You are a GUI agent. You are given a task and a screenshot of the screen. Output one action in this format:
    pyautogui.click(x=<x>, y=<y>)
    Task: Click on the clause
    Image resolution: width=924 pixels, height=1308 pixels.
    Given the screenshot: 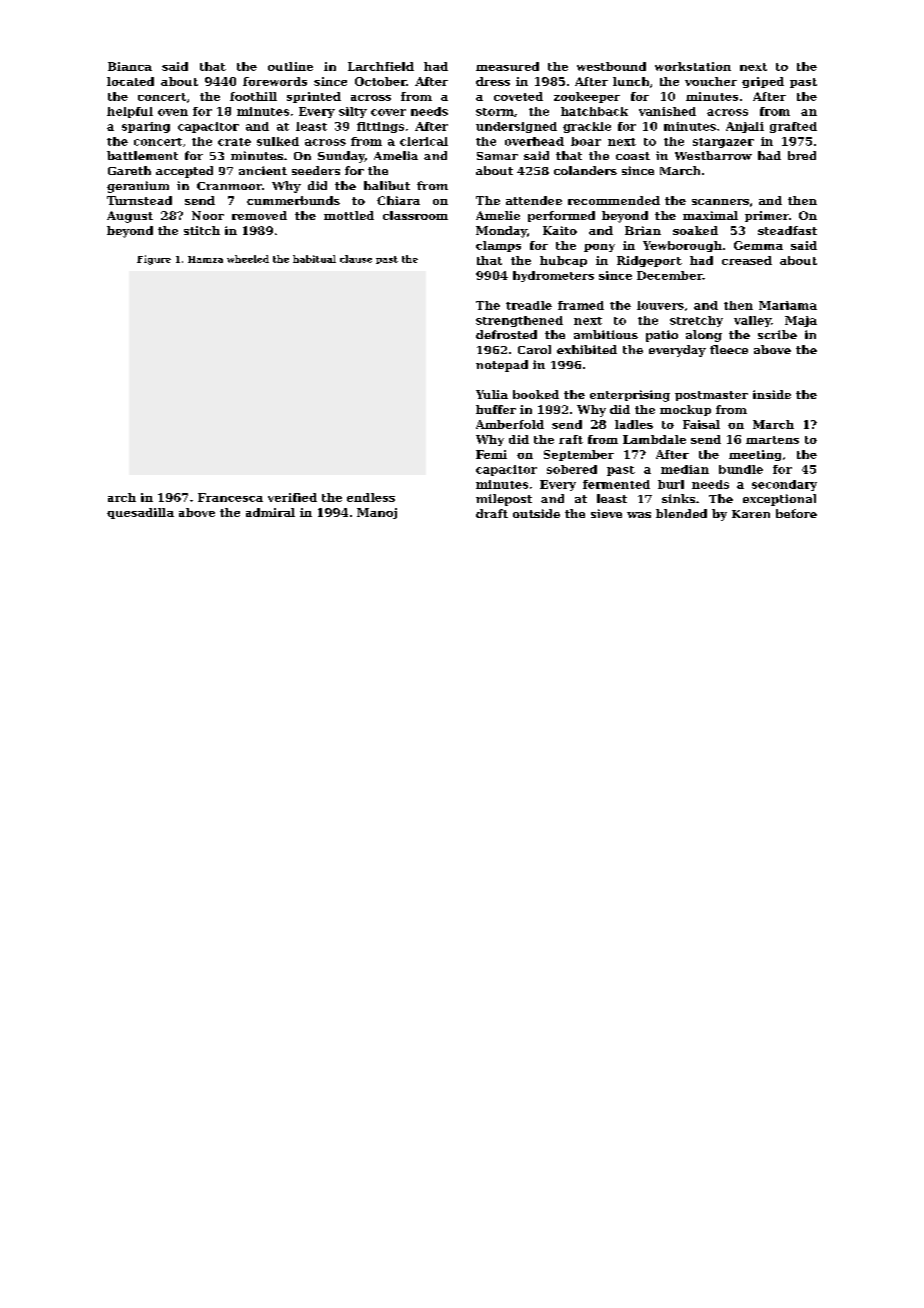 What is the action you would take?
    pyautogui.click(x=356, y=259)
